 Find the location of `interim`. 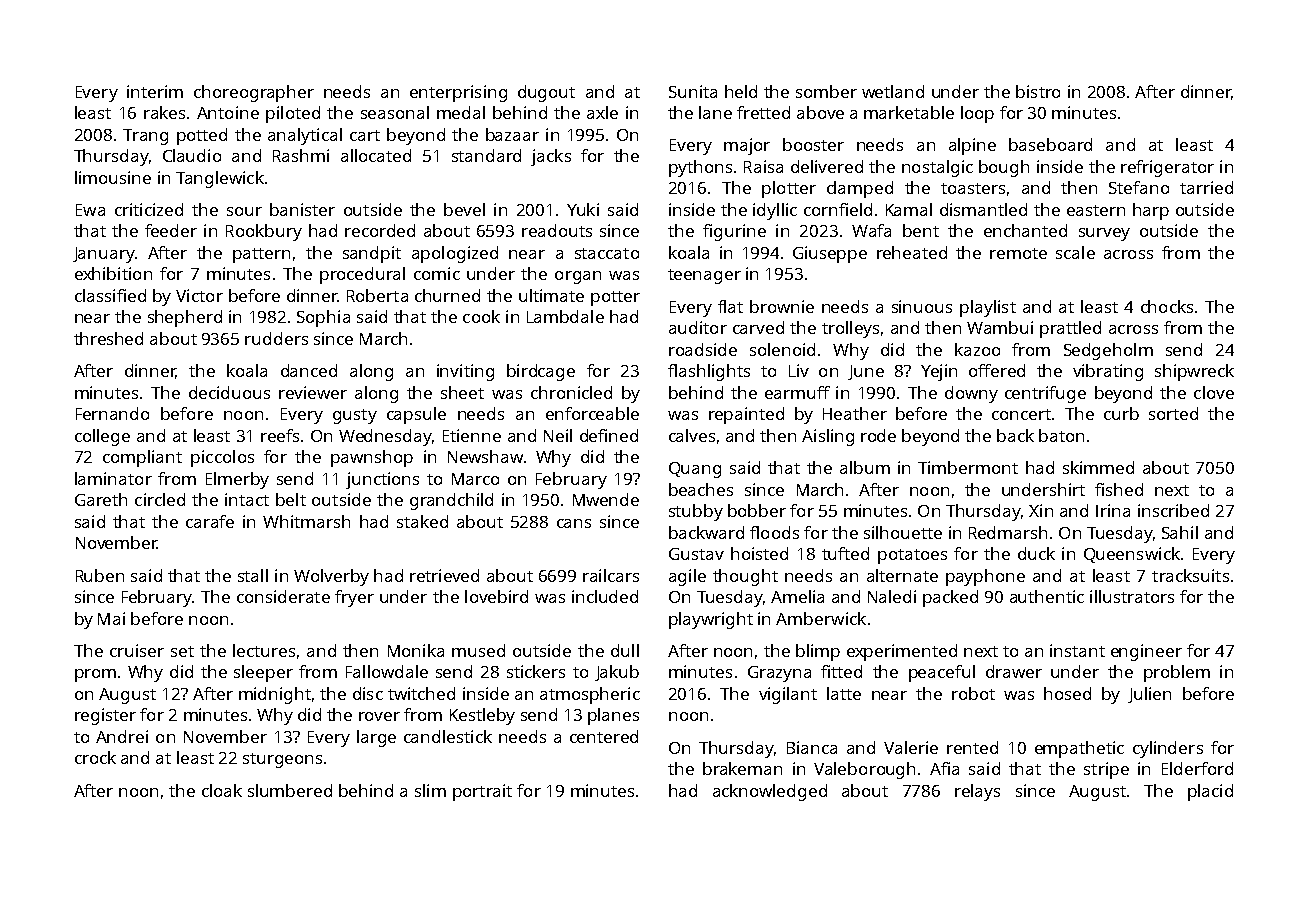

interim is located at coordinates (155, 91).
